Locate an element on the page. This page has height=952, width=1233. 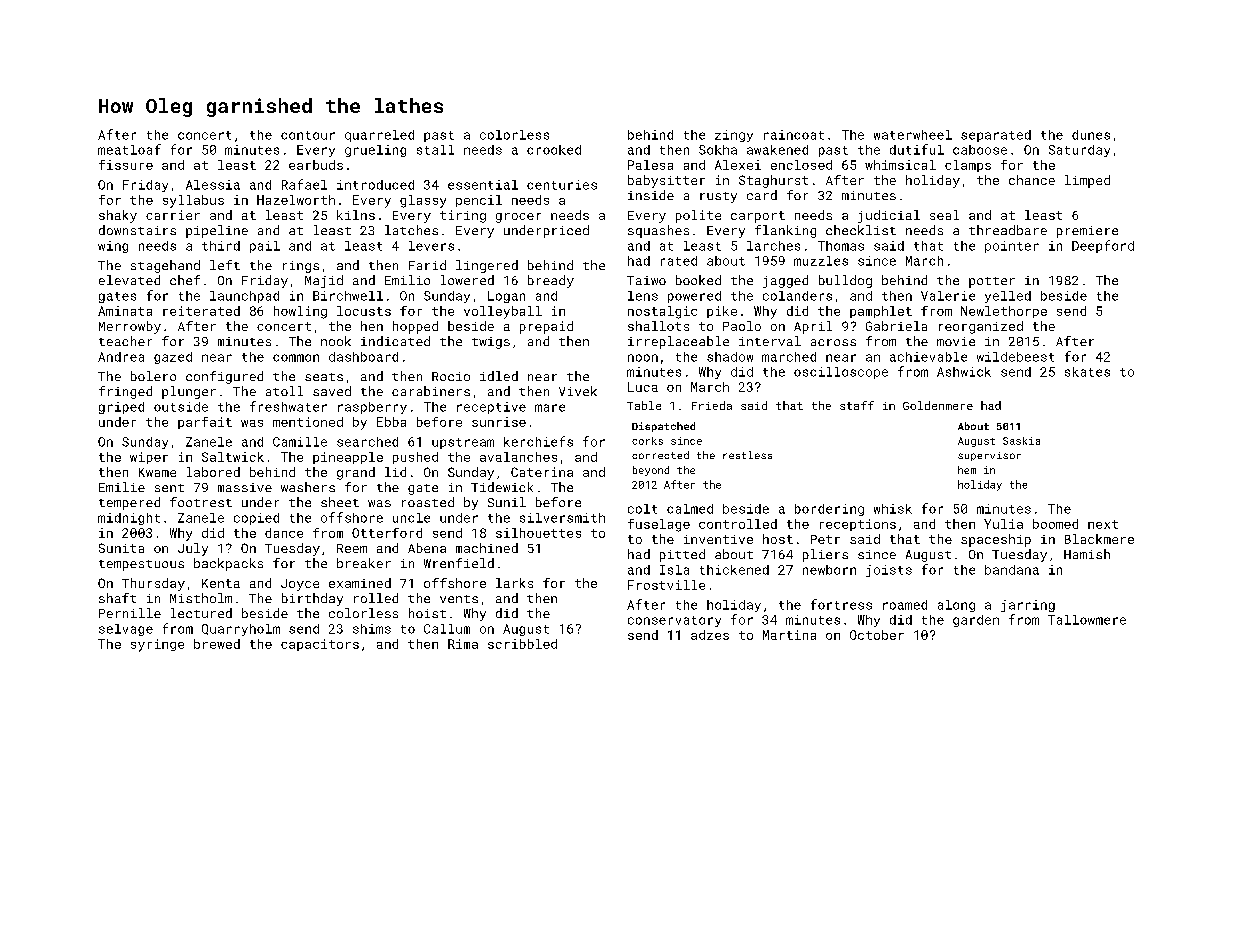
Palesa is located at coordinates (650, 165).
